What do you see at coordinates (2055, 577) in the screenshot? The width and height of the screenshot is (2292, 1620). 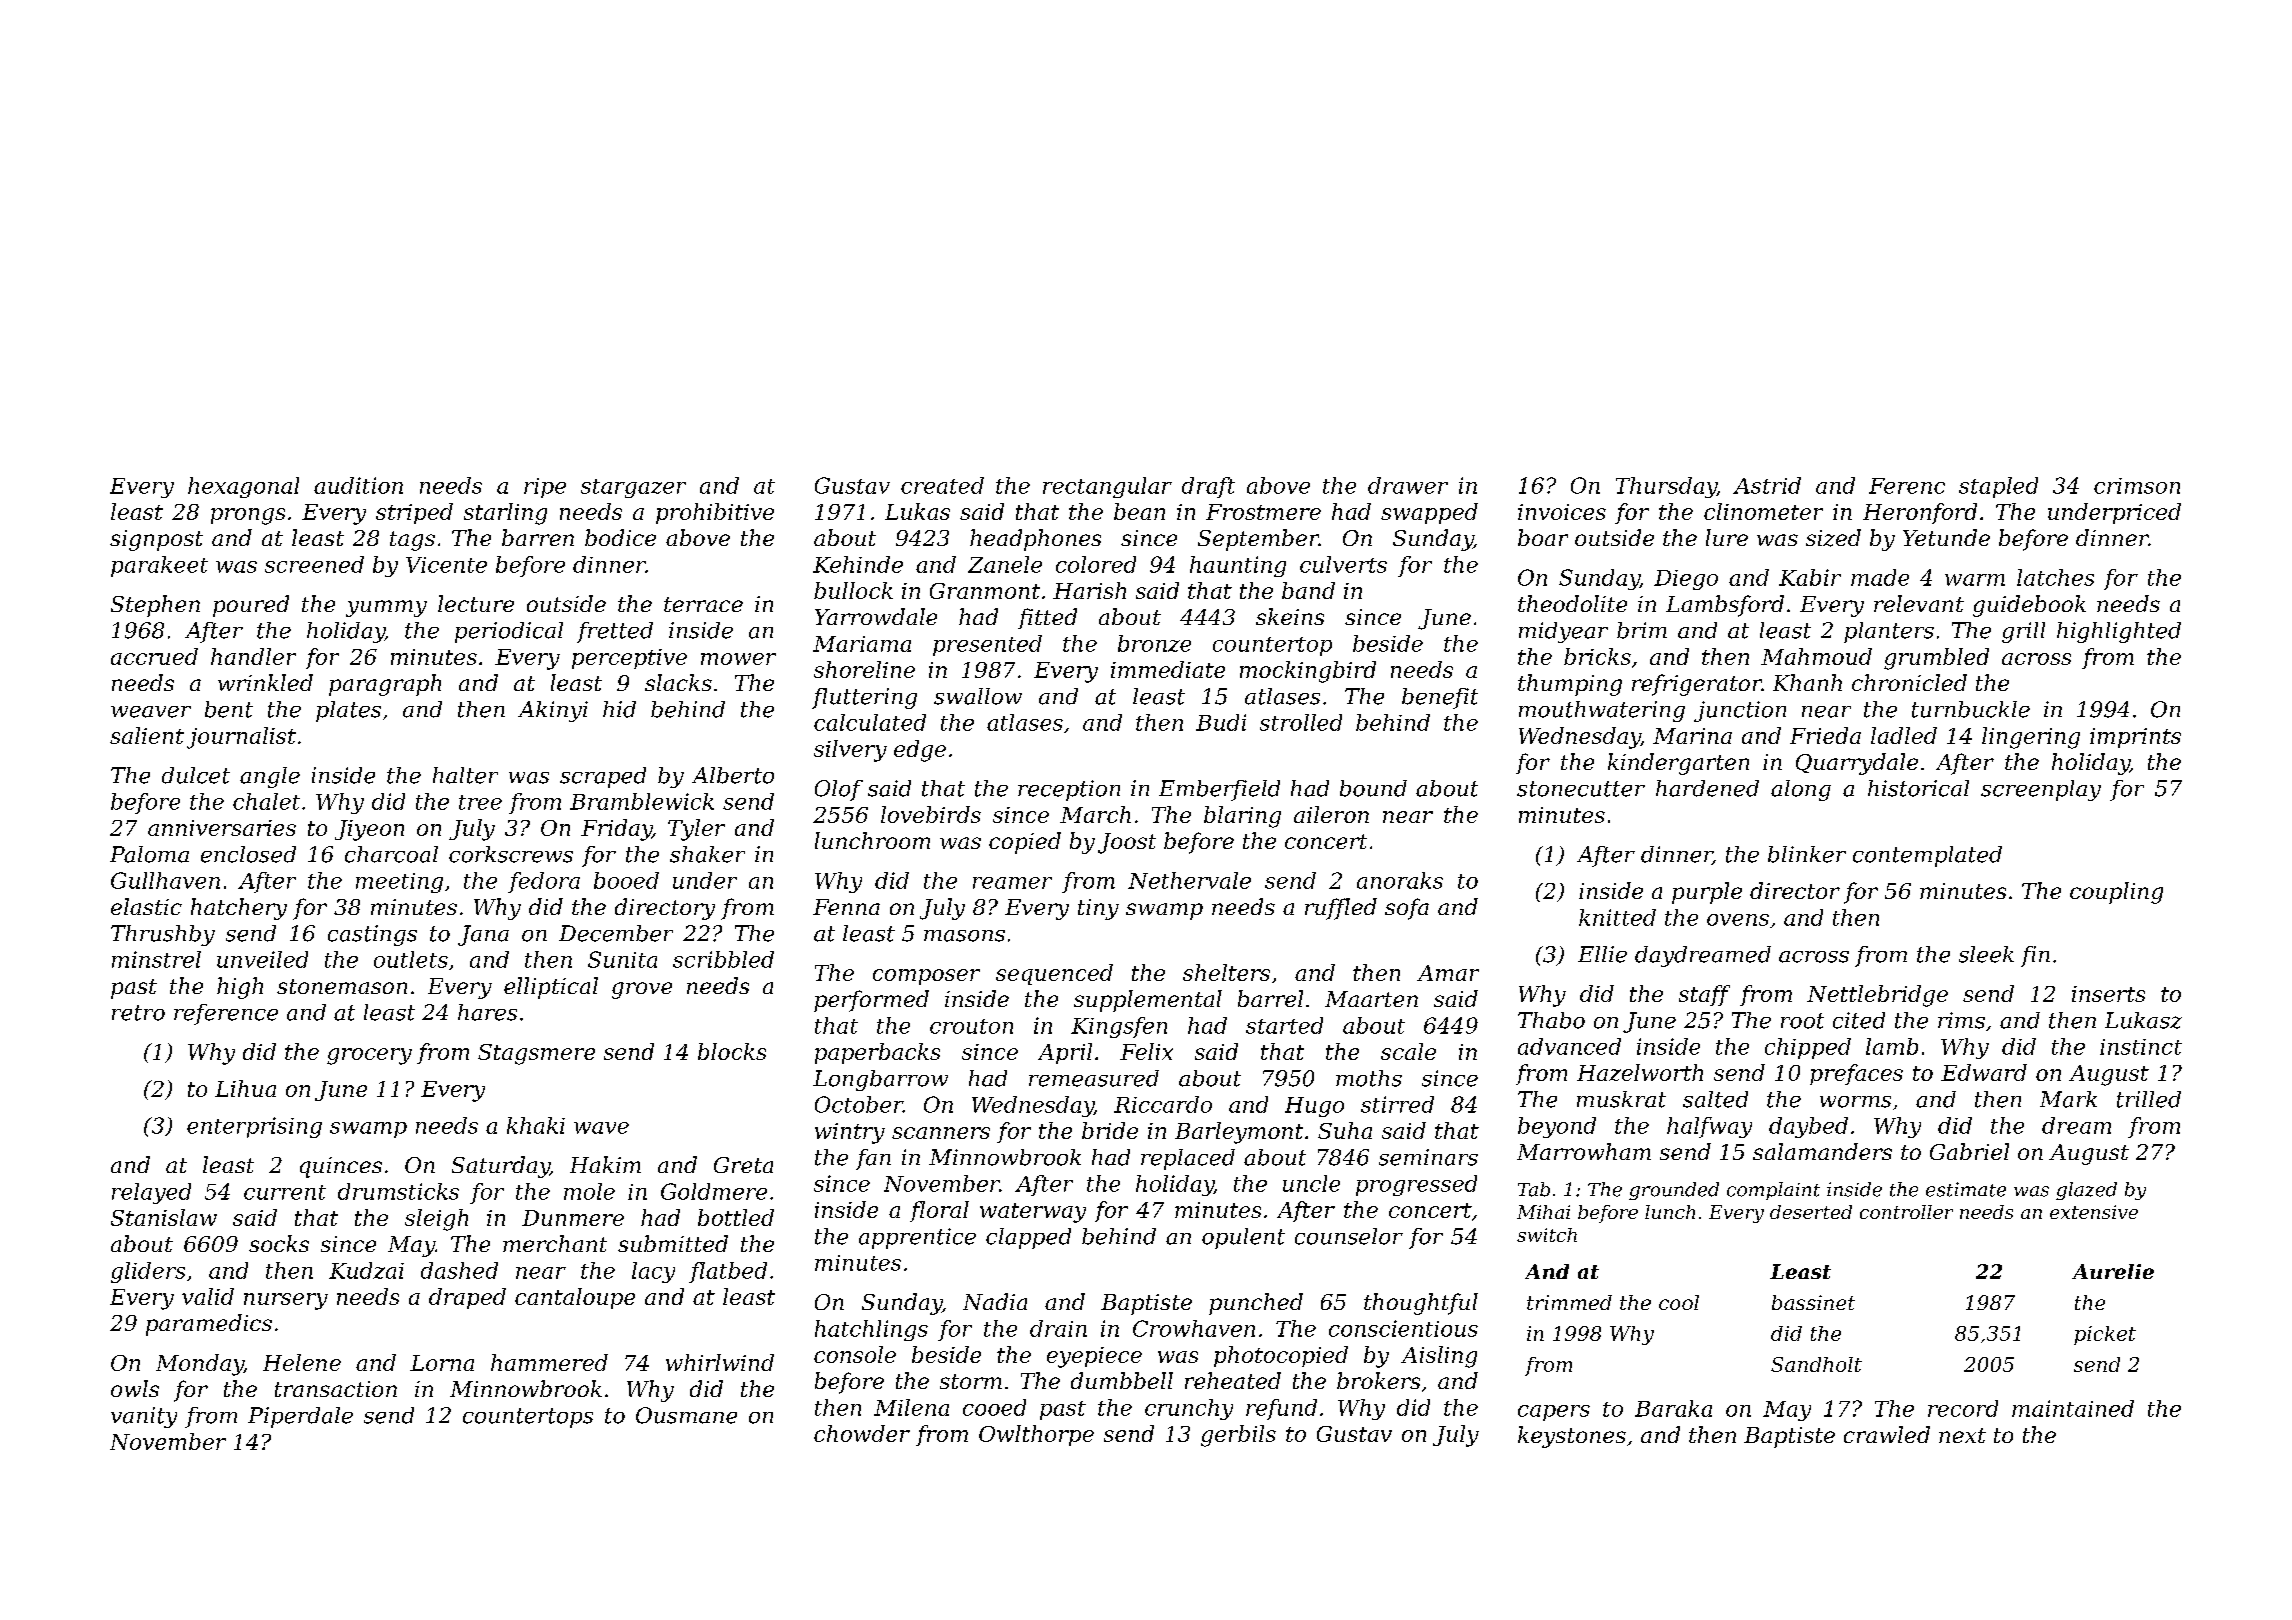 I see `latches` at bounding box center [2055, 577].
